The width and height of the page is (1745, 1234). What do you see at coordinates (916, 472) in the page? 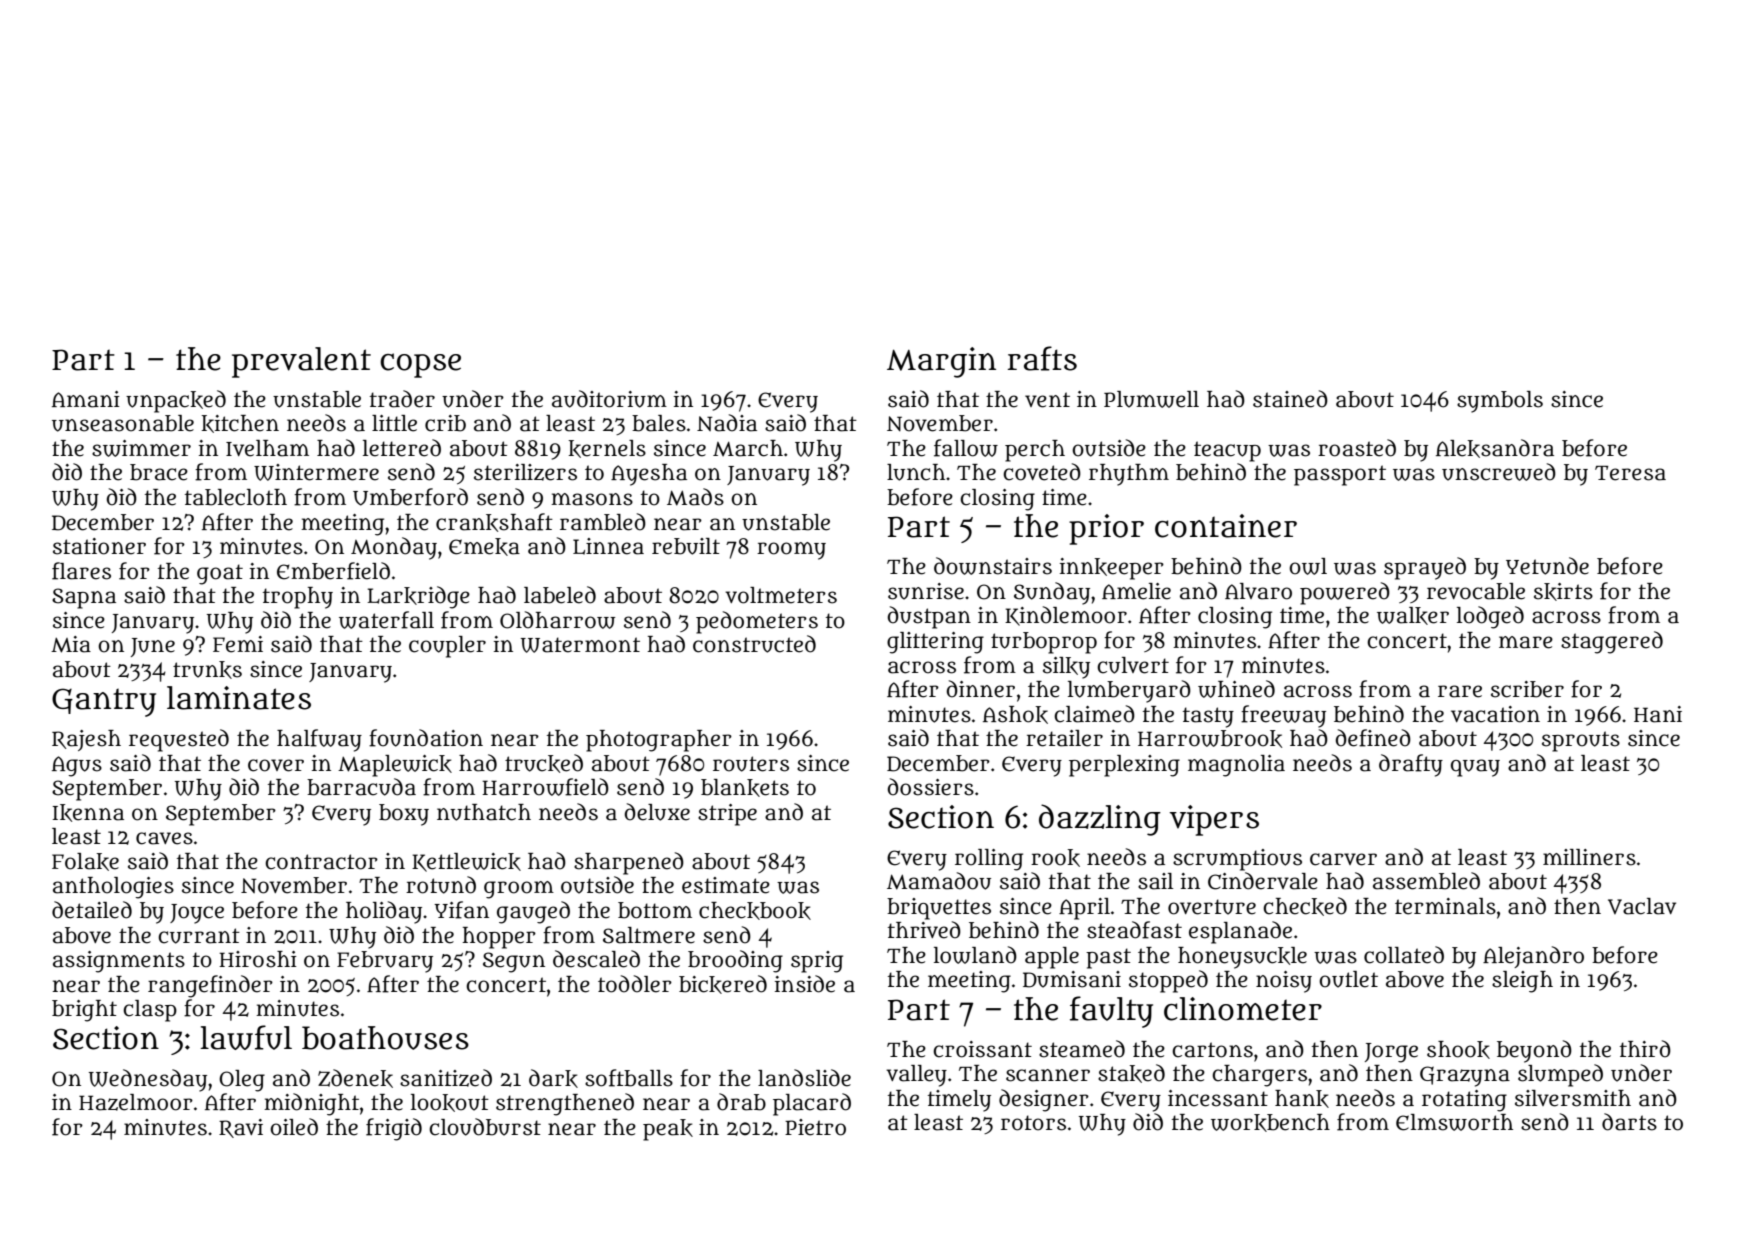
I see `lunch` at bounding box center [916, 472].
